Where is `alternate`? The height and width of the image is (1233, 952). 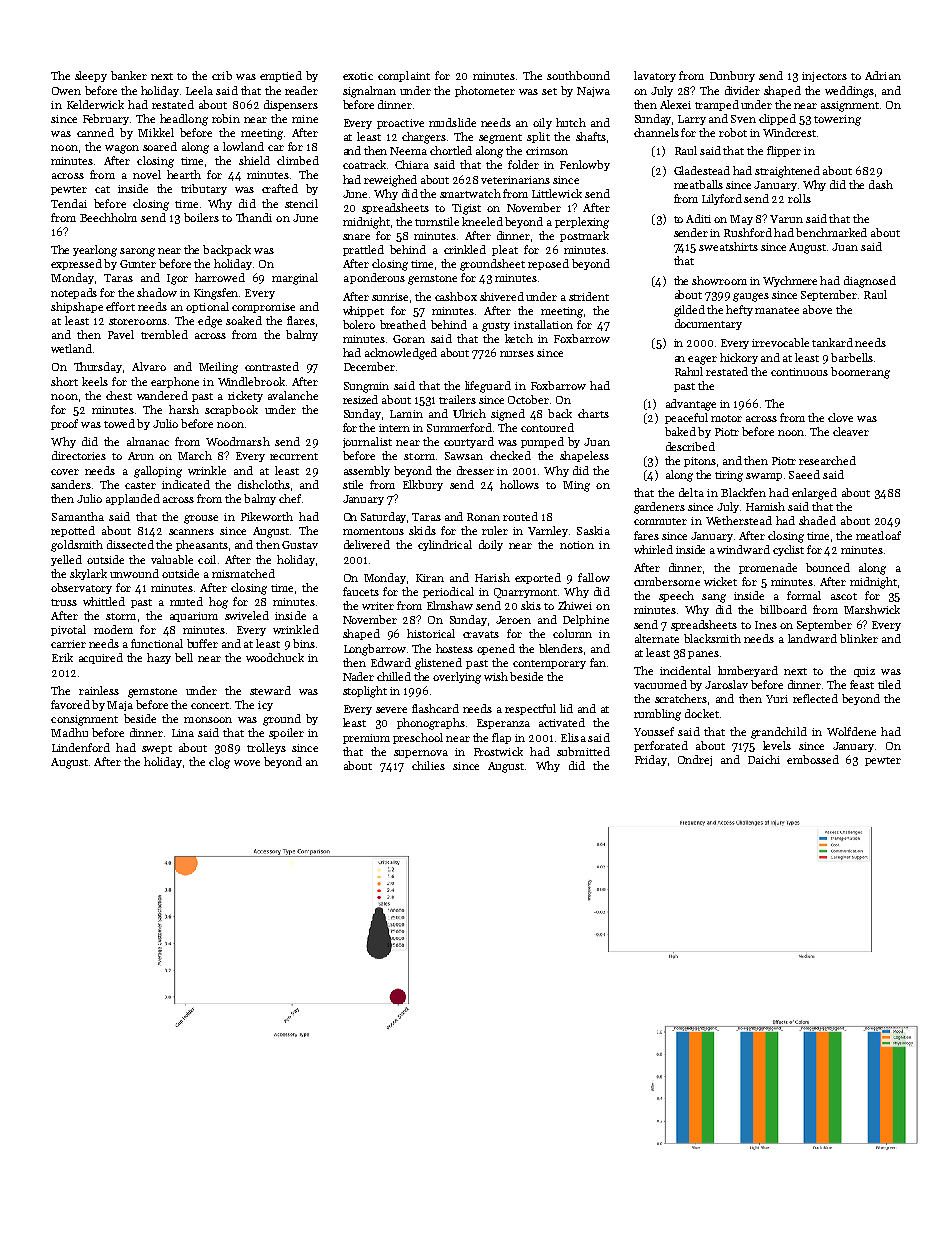
alternate is located at coordinates (657, 638).
